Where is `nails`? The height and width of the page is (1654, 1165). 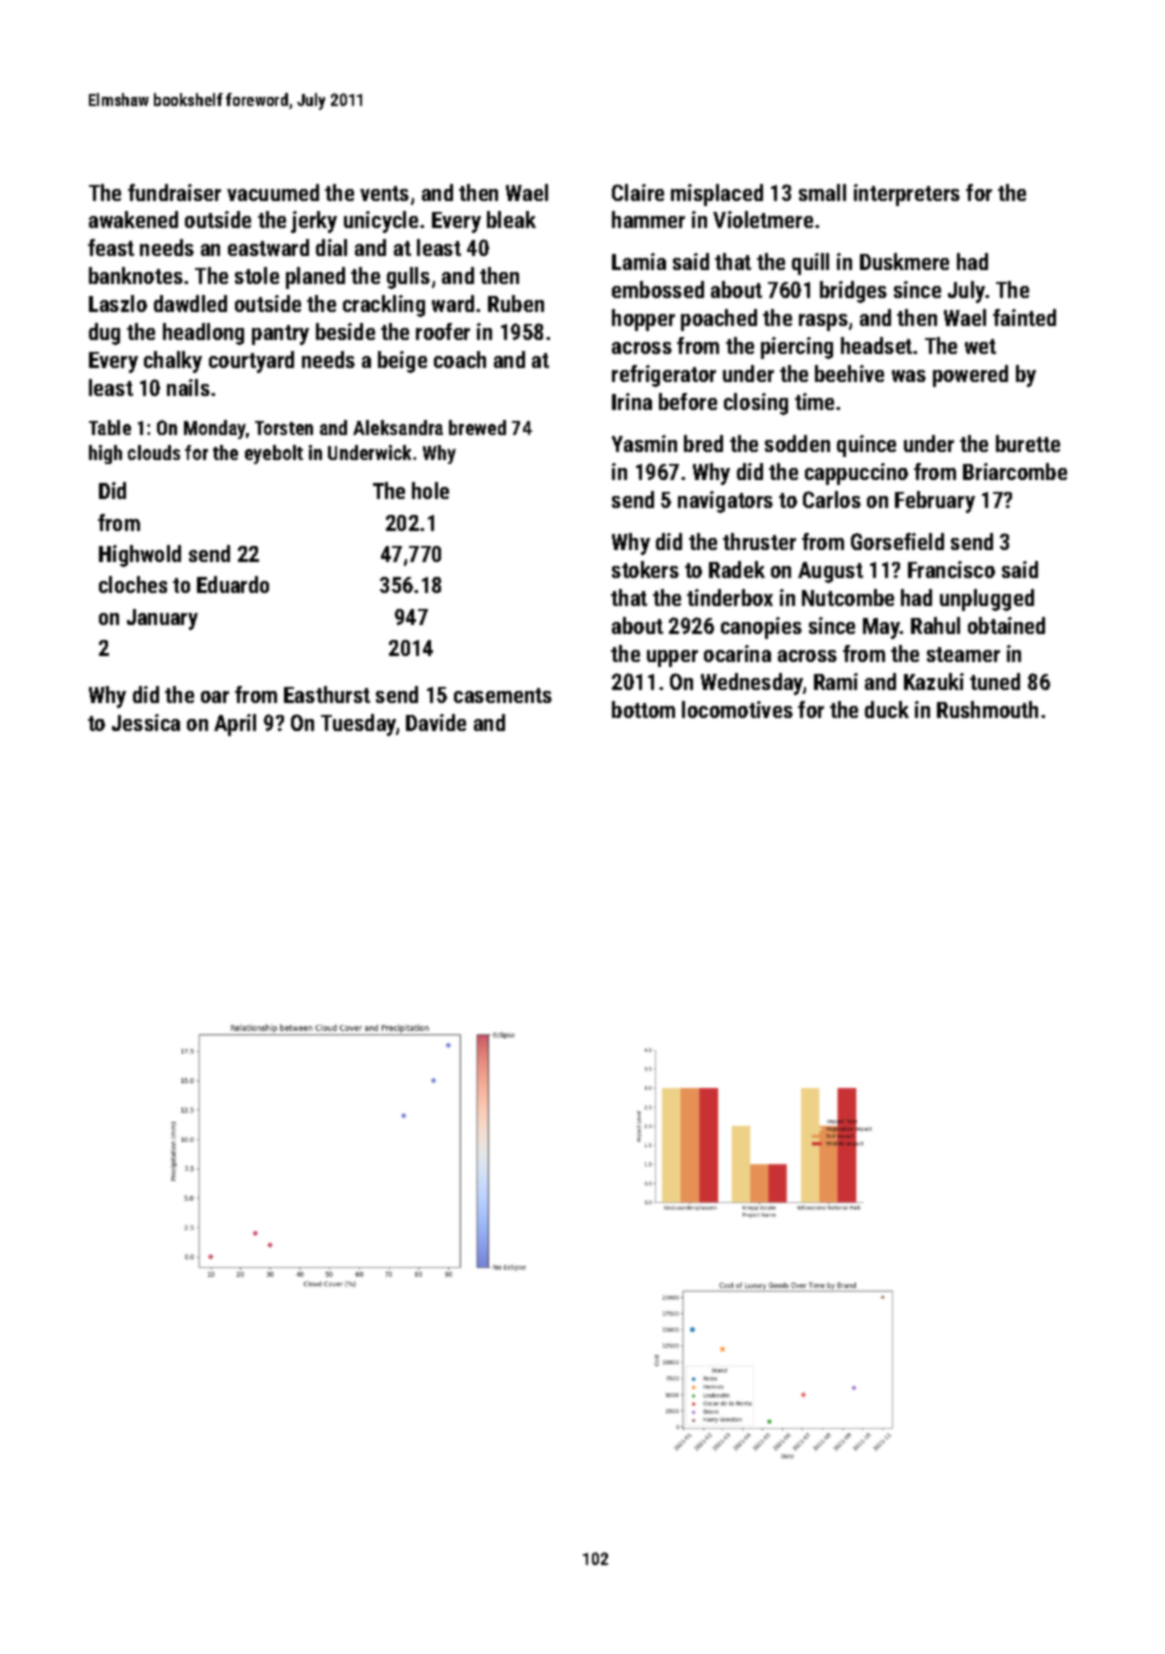 nails is located at coordinates (188, 387).
